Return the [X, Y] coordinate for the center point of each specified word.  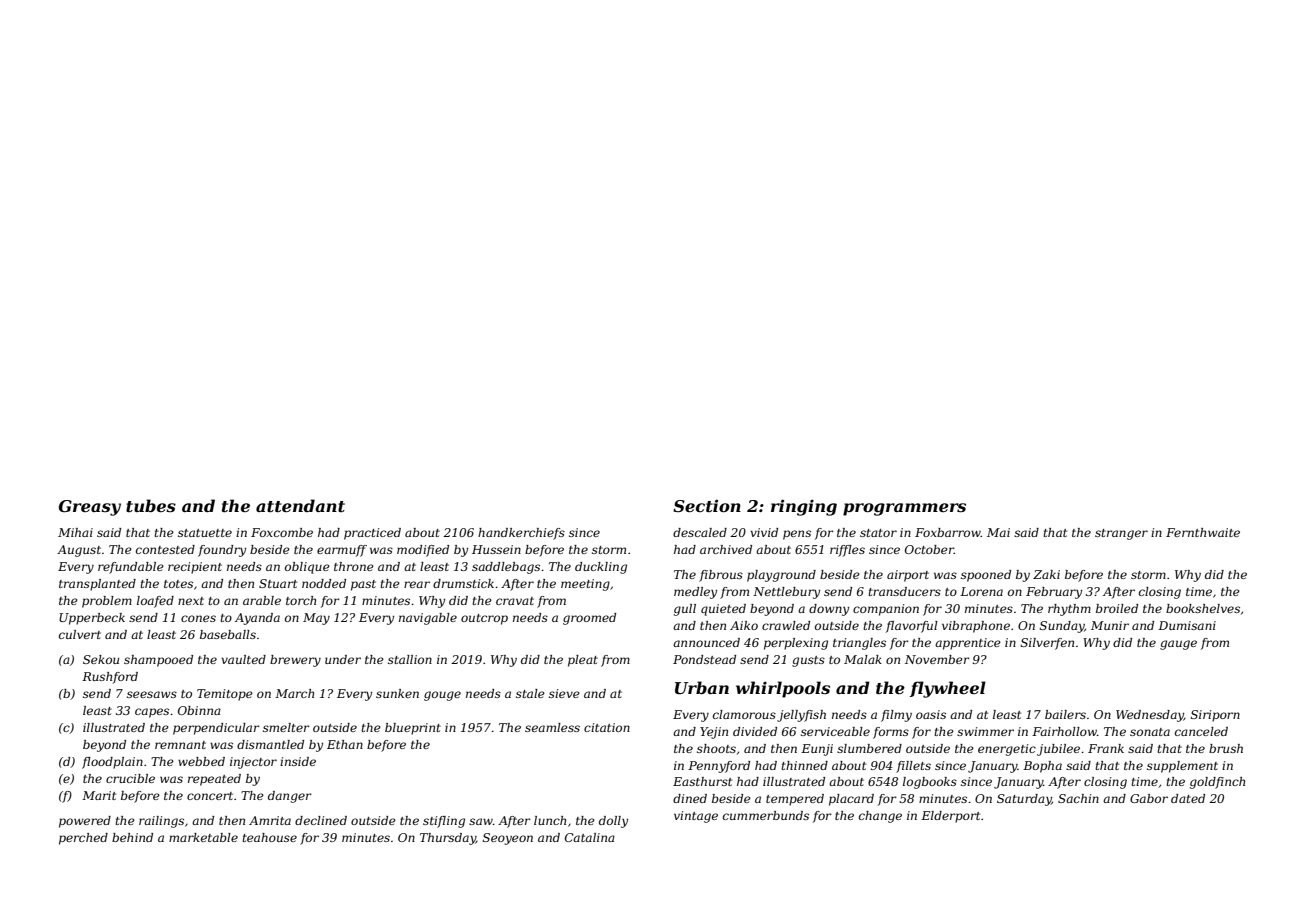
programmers [904, 509]
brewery [295, 661]
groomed [589, 619]
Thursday [448, 839]
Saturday [1024, 800]
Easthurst [702, 781]
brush [1226, 748]
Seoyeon [508, 839]
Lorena [981, 591]
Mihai [75, 532]
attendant [300, 505]
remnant [180, 745]
